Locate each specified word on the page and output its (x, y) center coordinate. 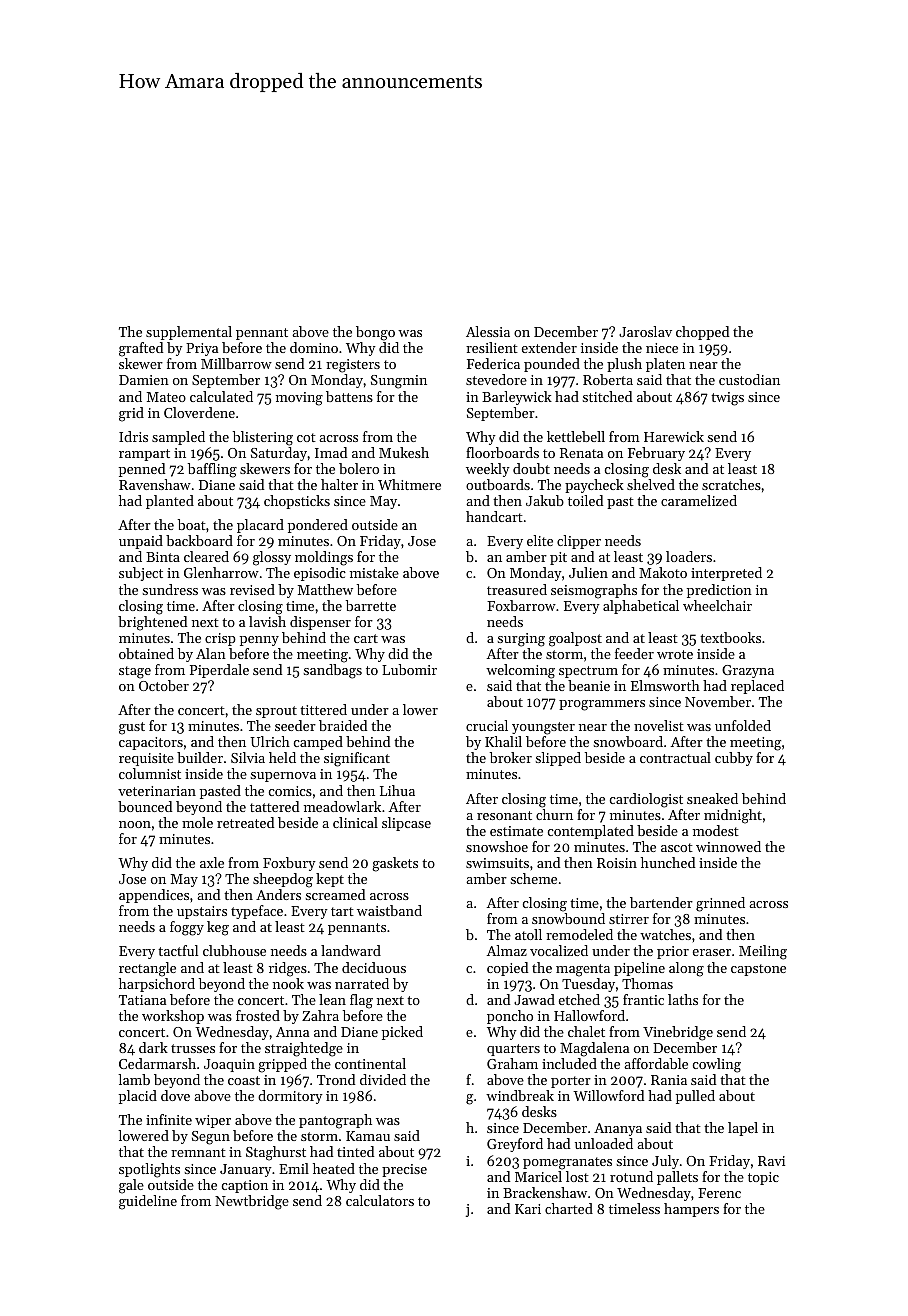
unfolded (743, 725)
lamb (134, 1079)
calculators (380, 1200)
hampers (691, 1210)
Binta (163, 557)
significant (357, 759)
